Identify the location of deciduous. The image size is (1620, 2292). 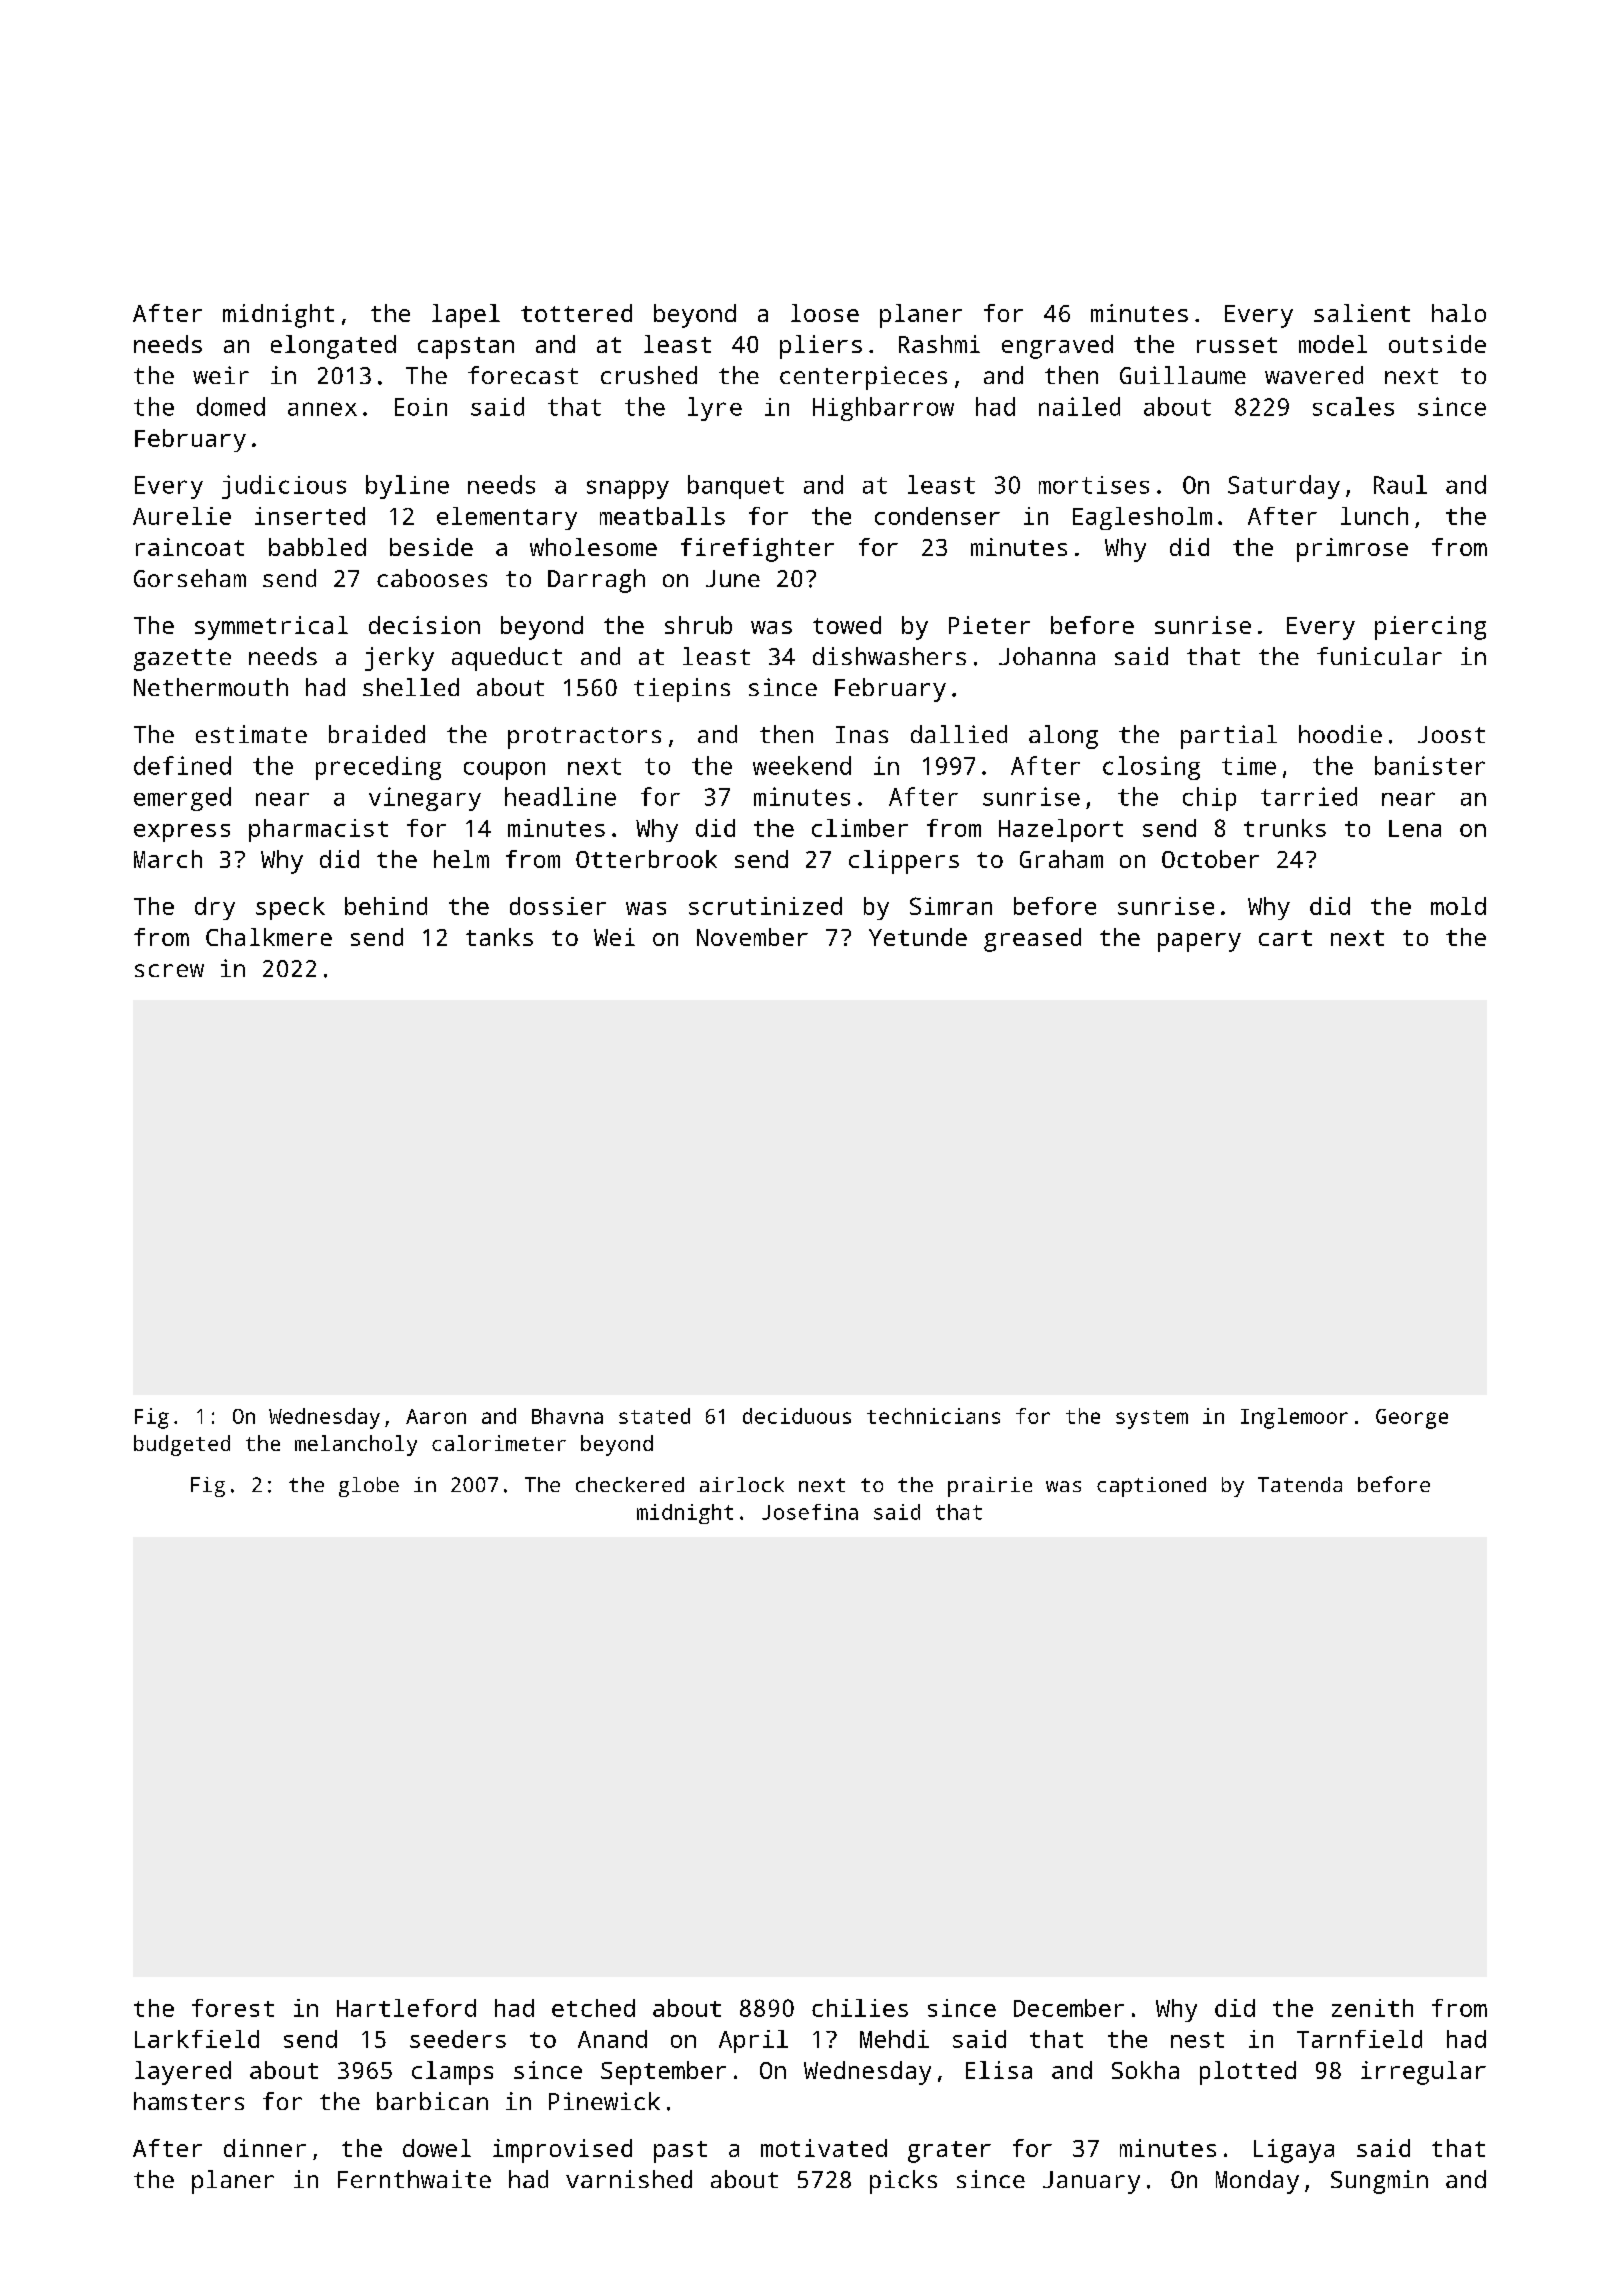
(797, 1416).
